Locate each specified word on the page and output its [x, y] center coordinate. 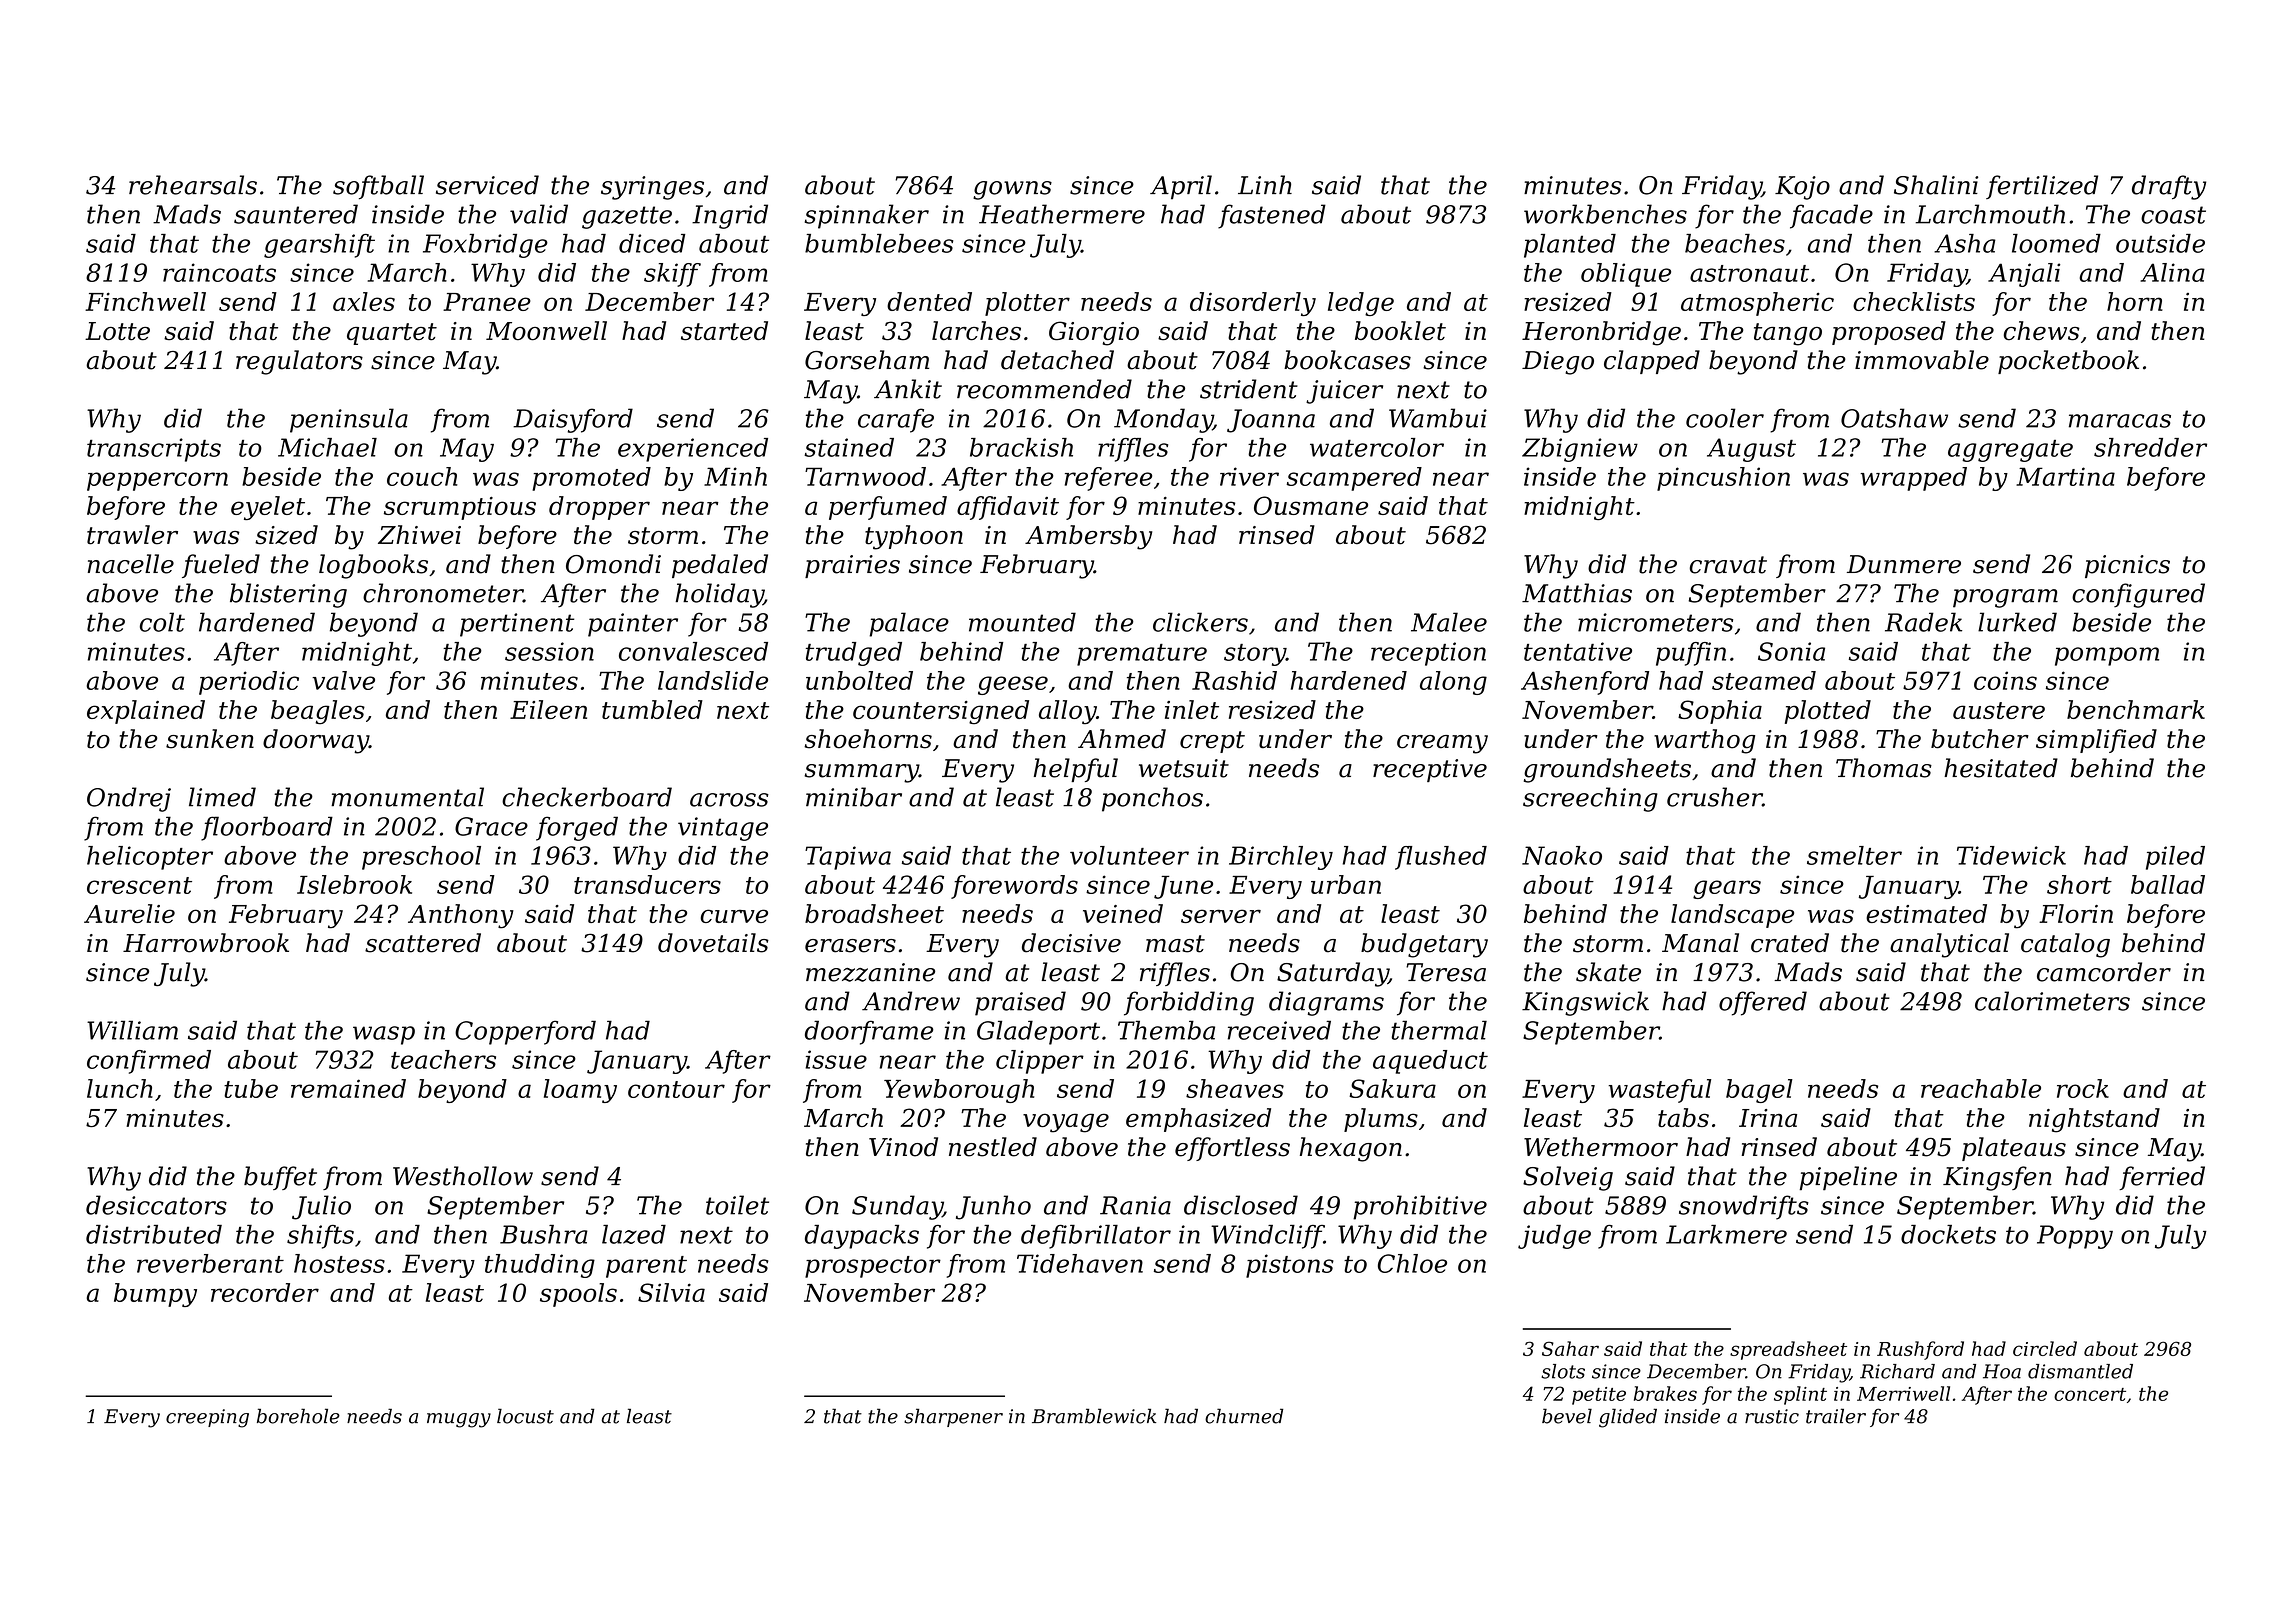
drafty [2169, 187]
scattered [423, 943]
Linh [1265, 184]
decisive [1071, 943]
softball [378, 187]
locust [525, 1416]
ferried [2162, 1178]
